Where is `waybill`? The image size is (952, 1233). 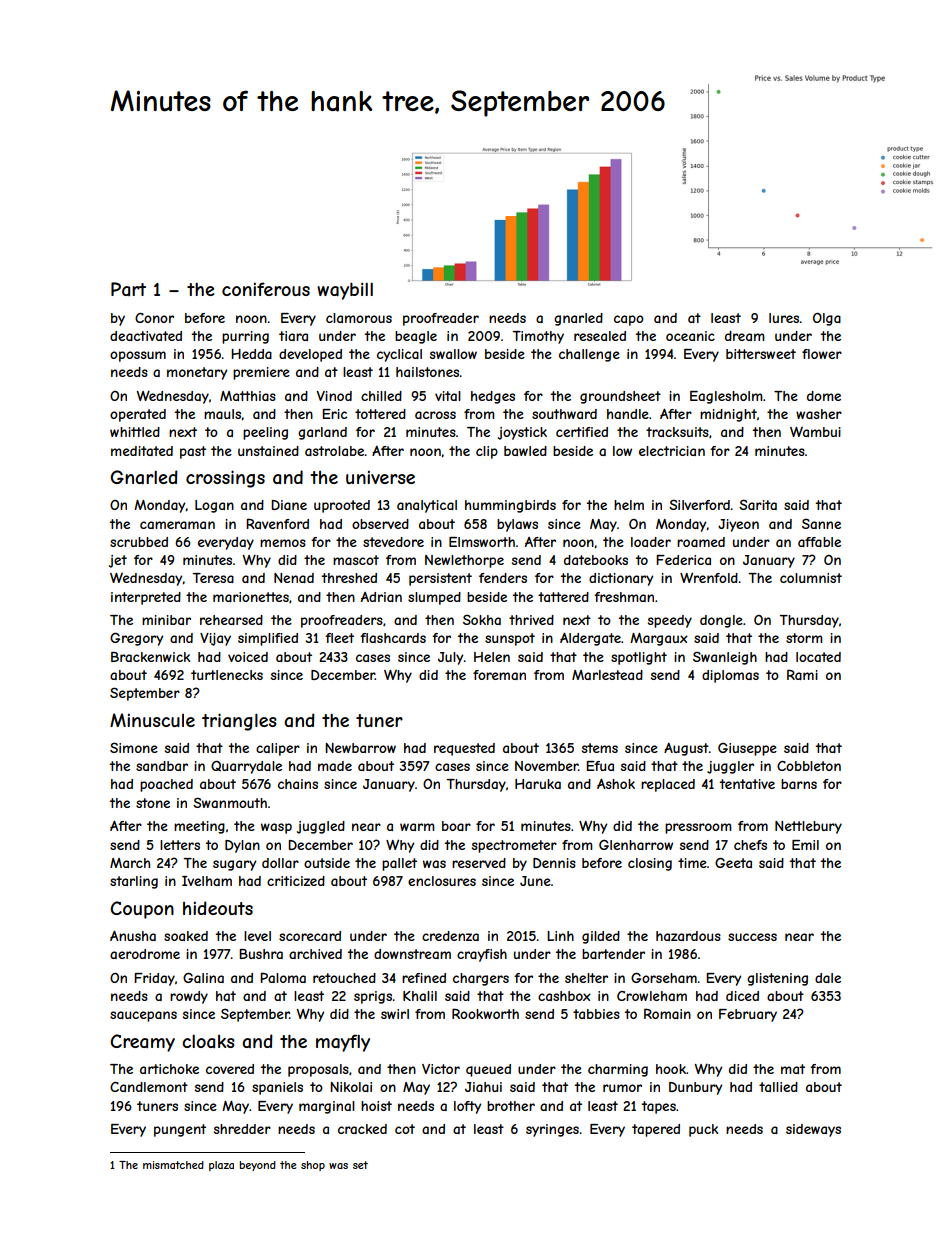
waybill is located at coordinates (345, 291).
